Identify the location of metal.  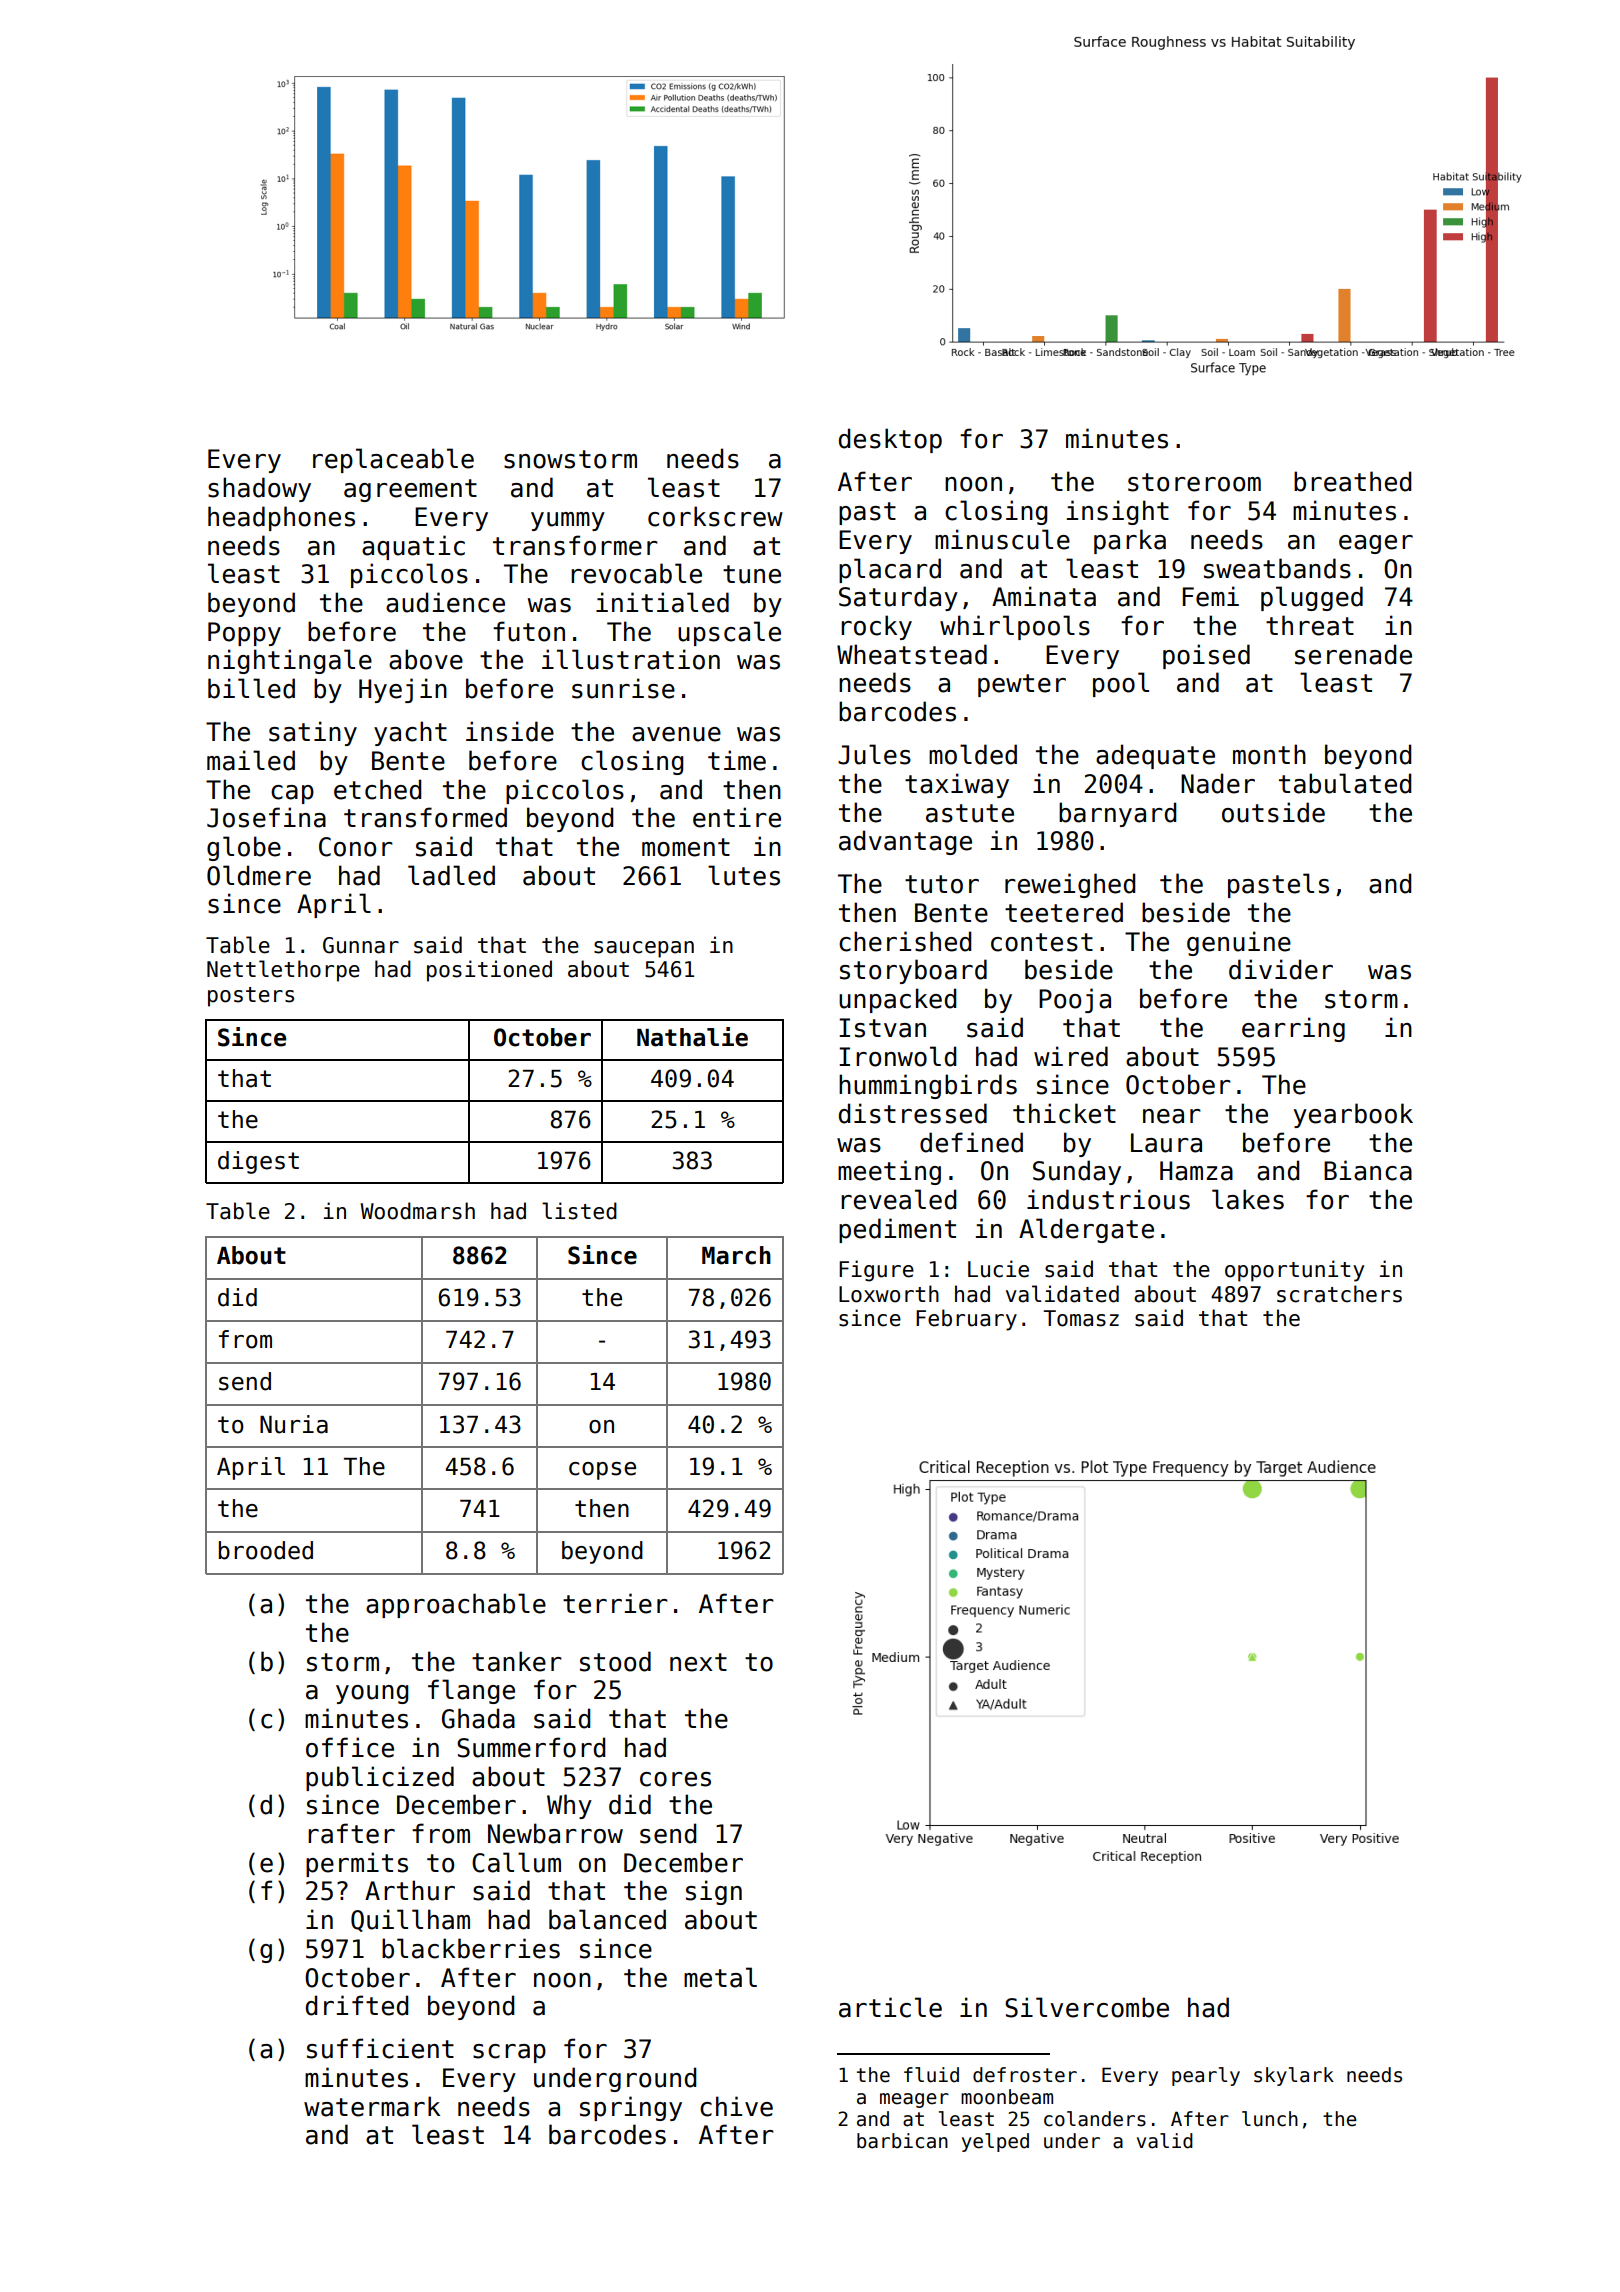
(720, 1977).
